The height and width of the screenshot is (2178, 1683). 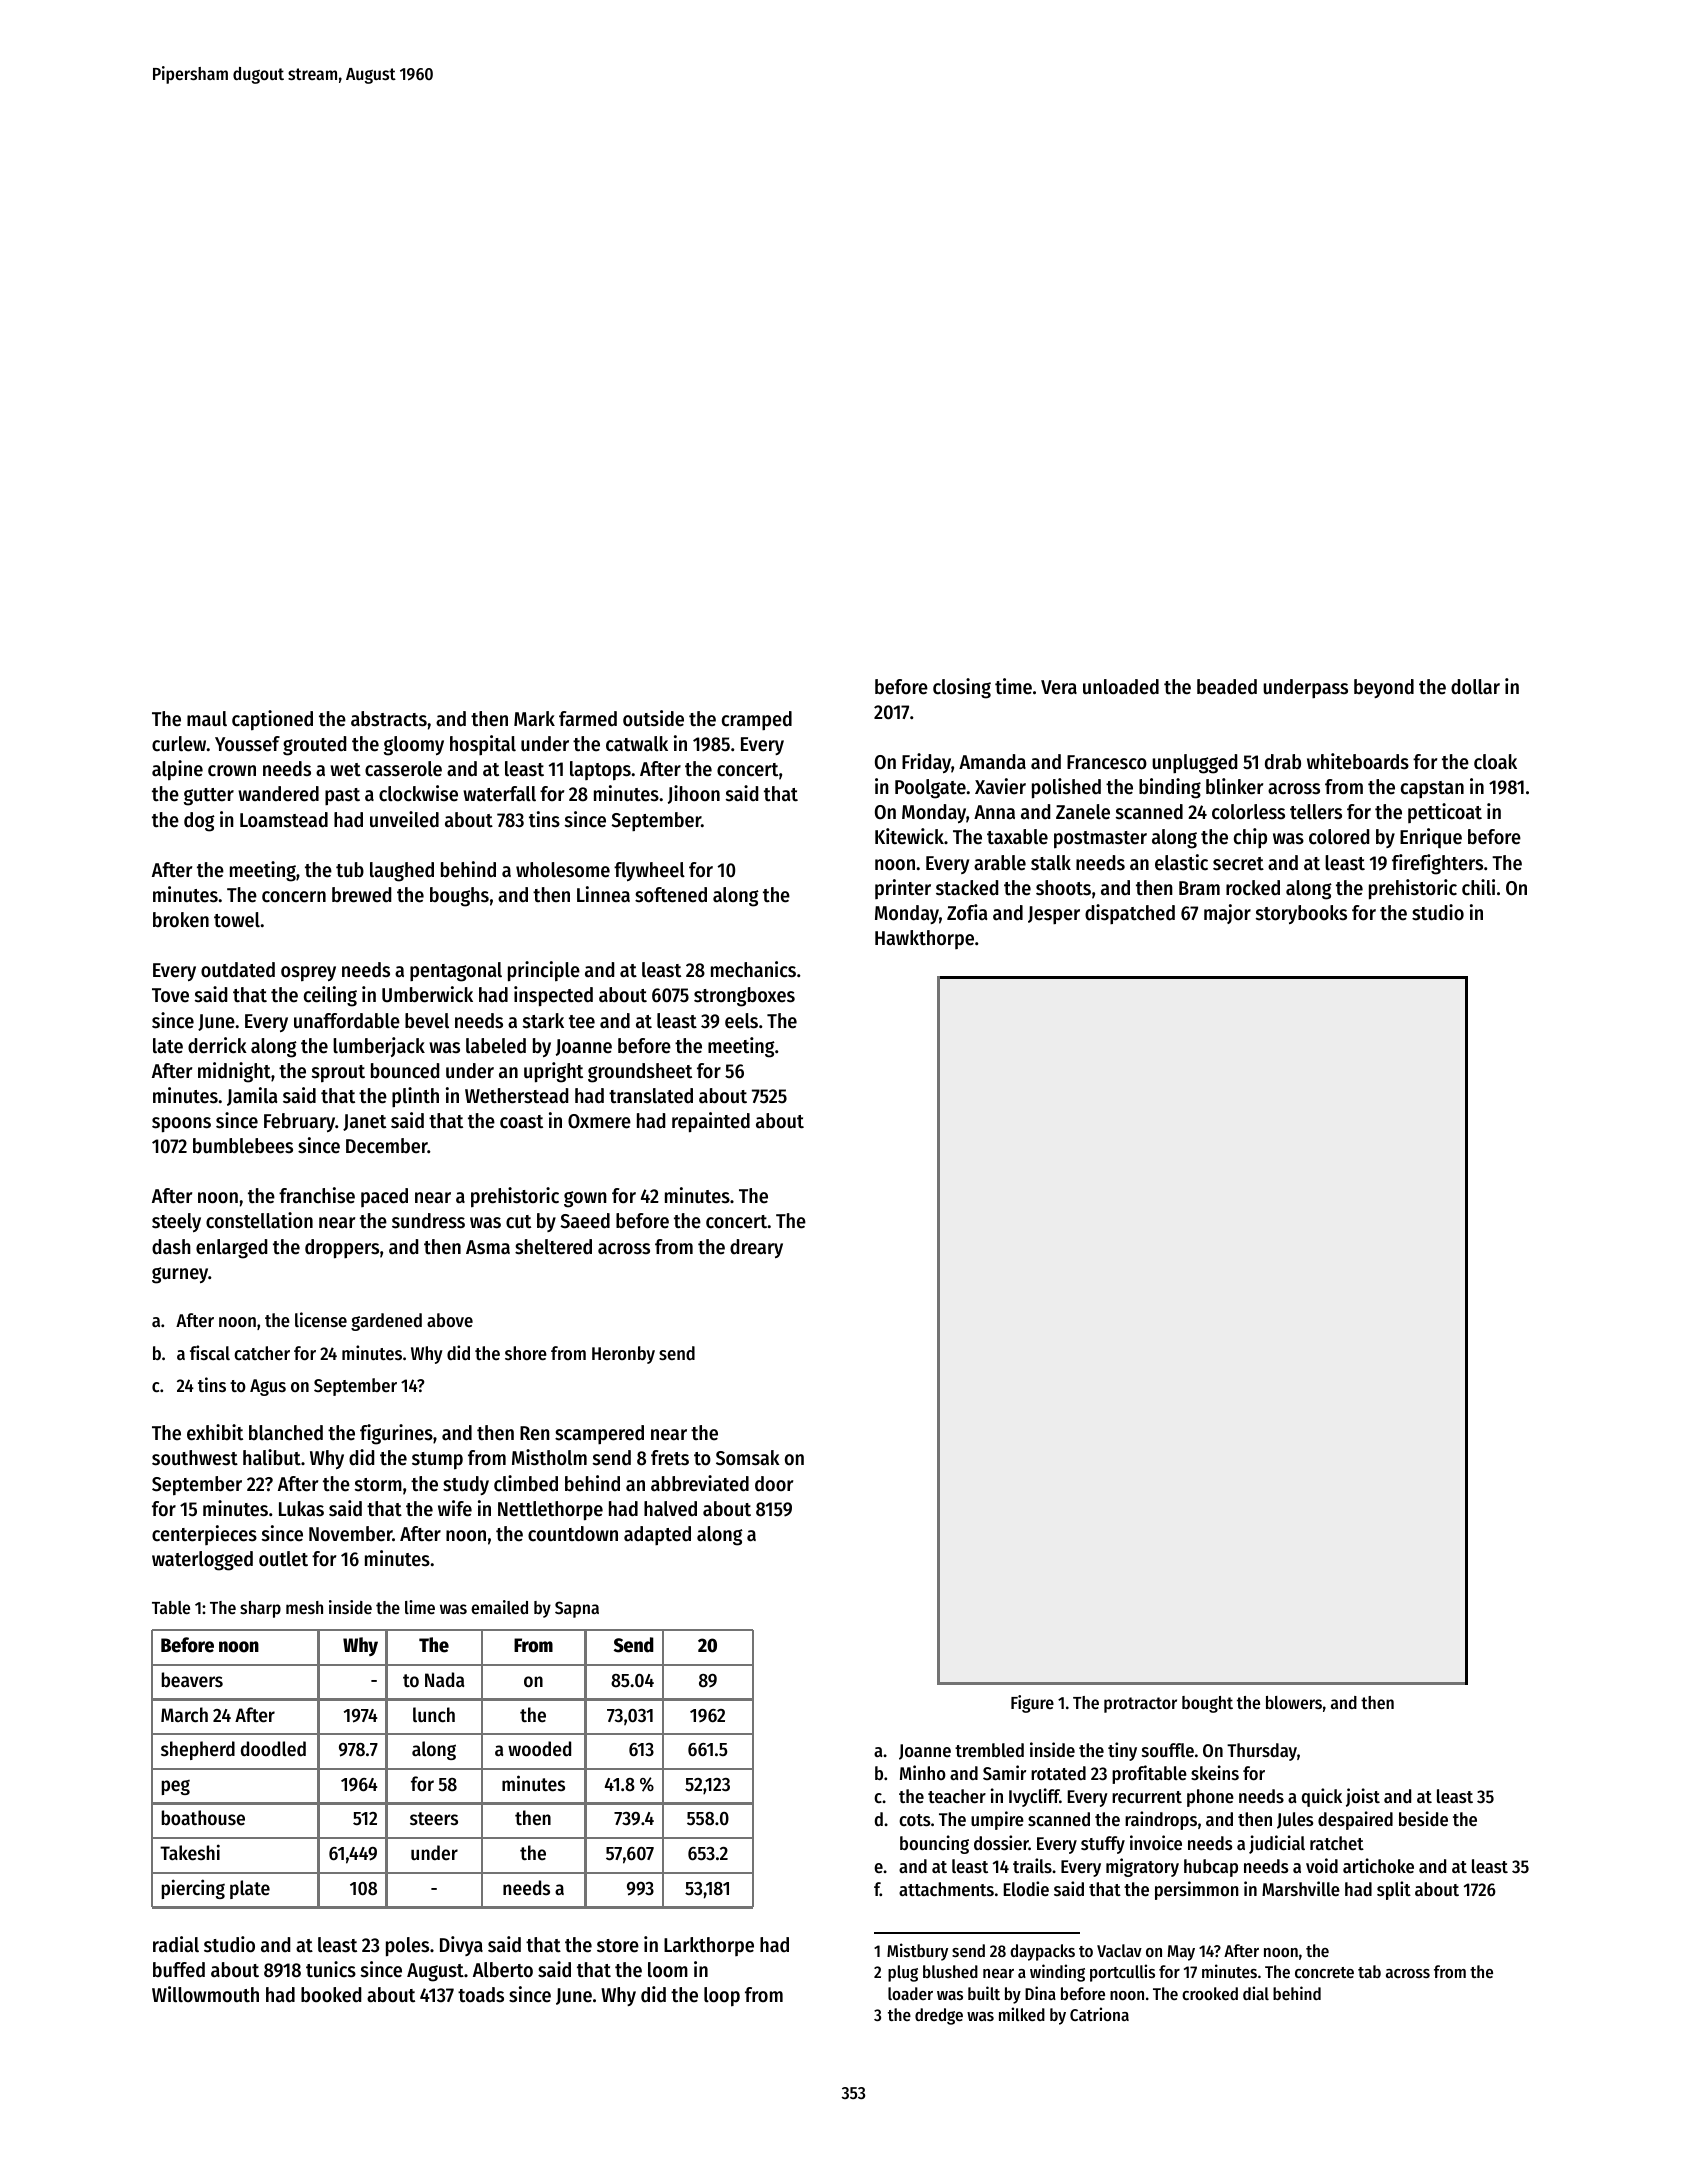 What do you see at coordinates (342, 1249) in the screenshot?
I see `droppers` at bounding box center [342, 1249].
